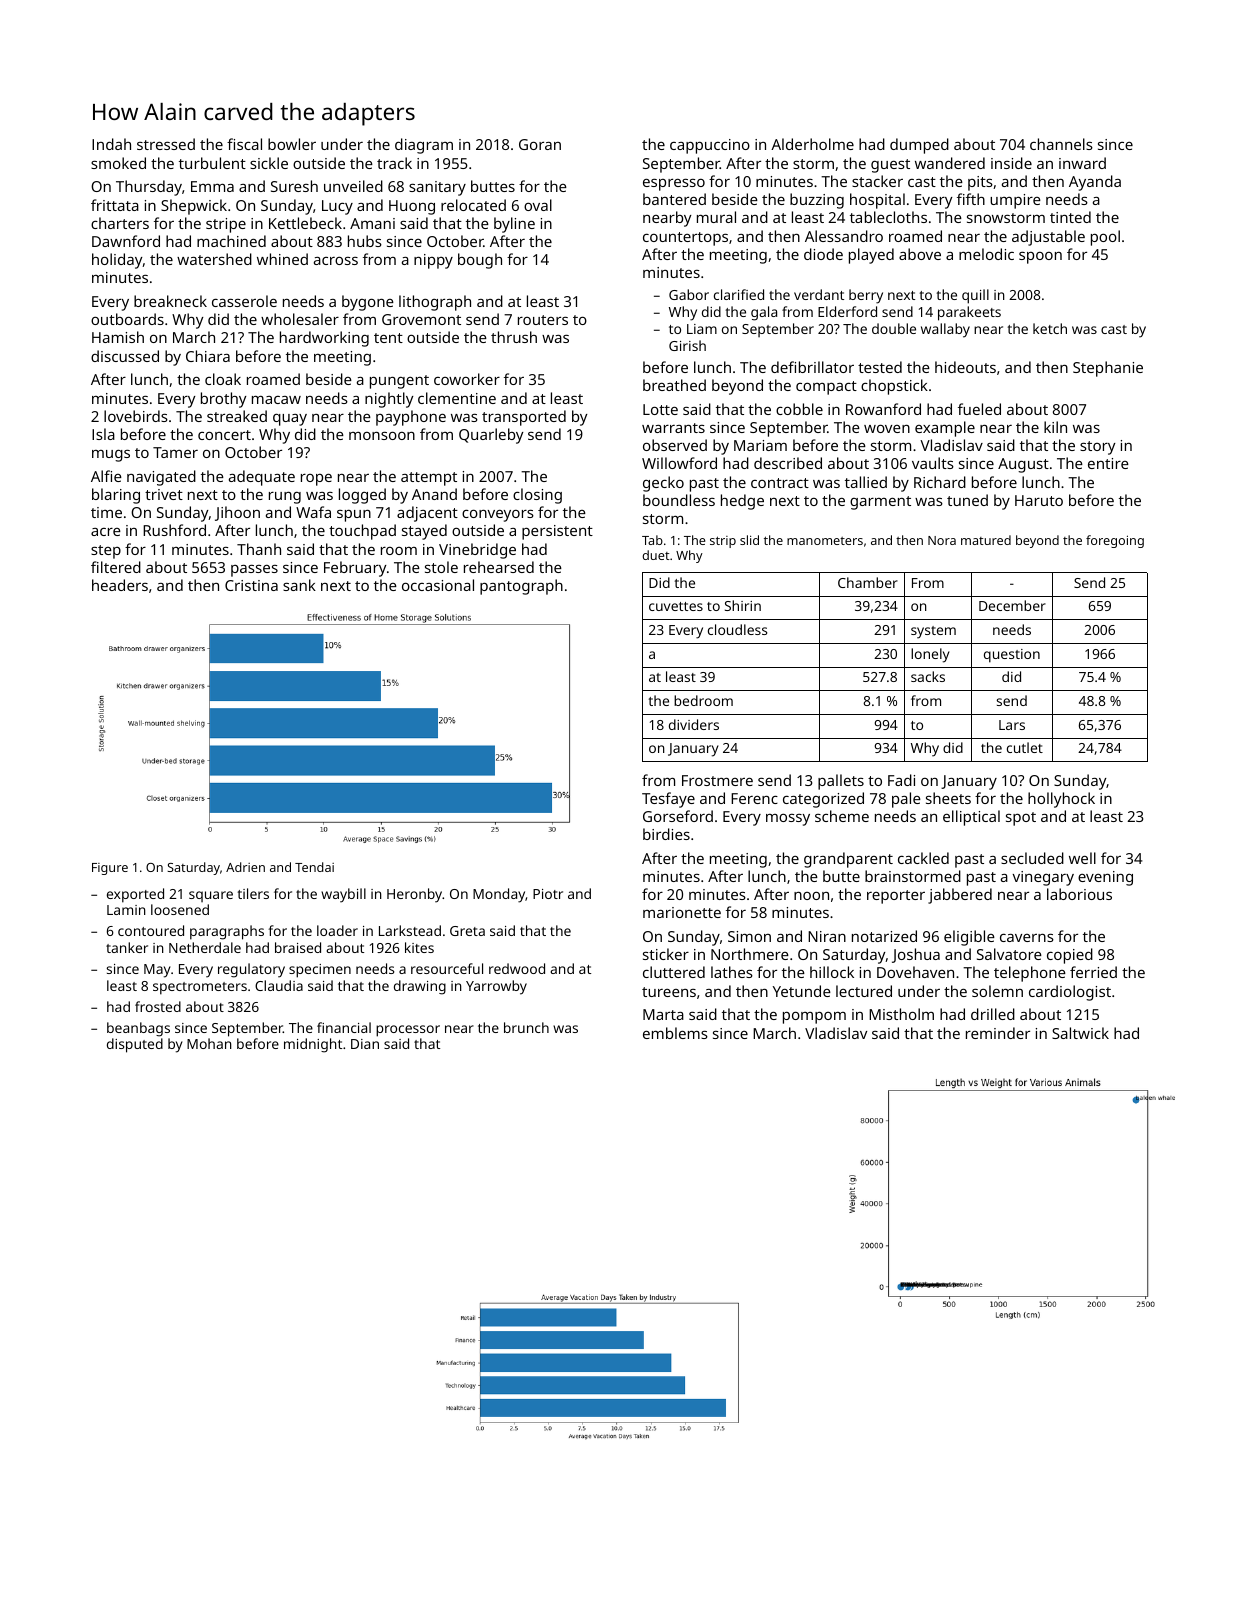 Image resolution: width=1238 pixels, height=1602 pixels. What do you see at coordinates (668, 800) in the screenshot?
I see `Tesfaye` at bounding box center [668, 800].
